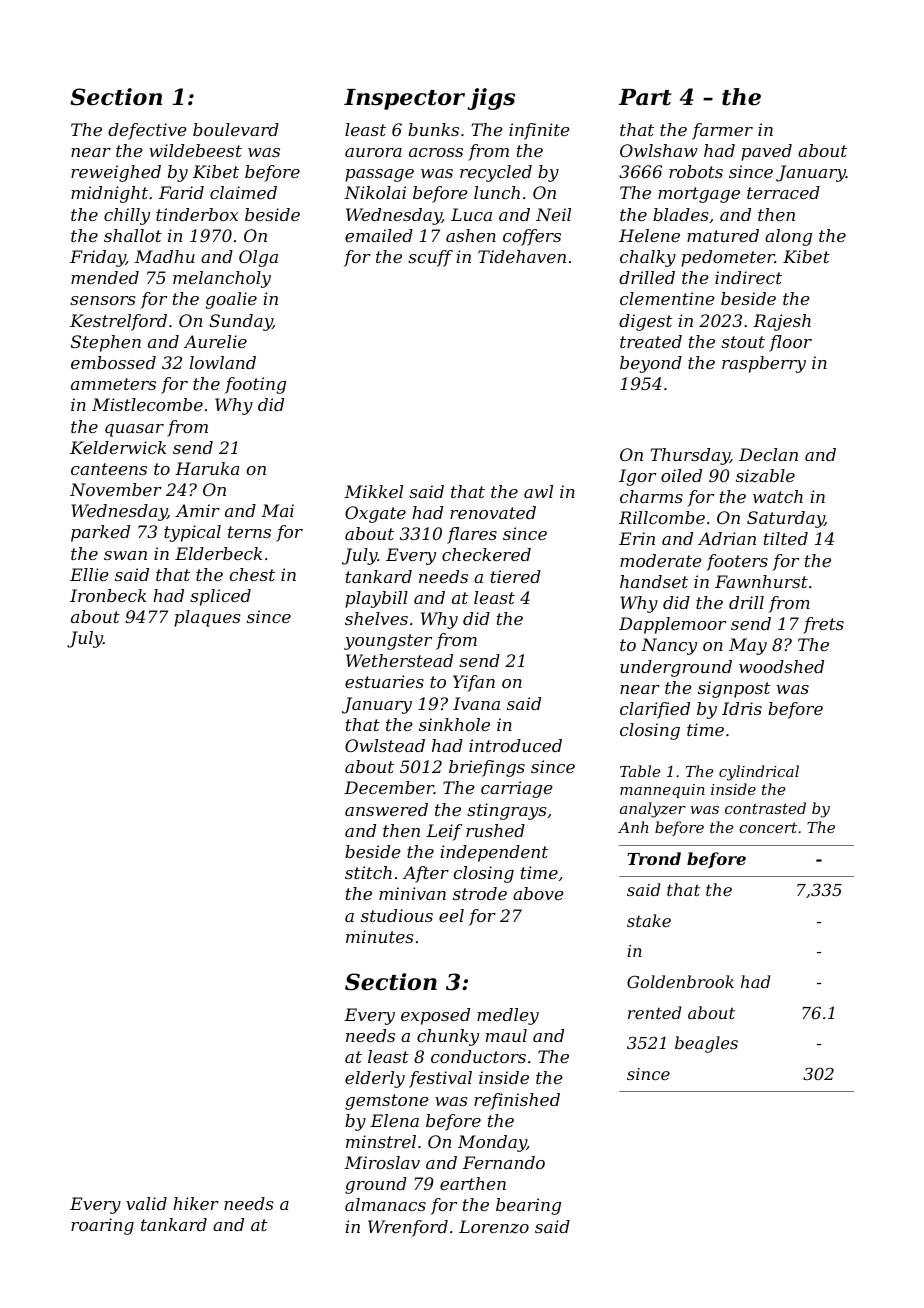  What do you see at coordinates (496, 173) in the screenshot?
I see `recycled` at bounding box center [496, 173].
